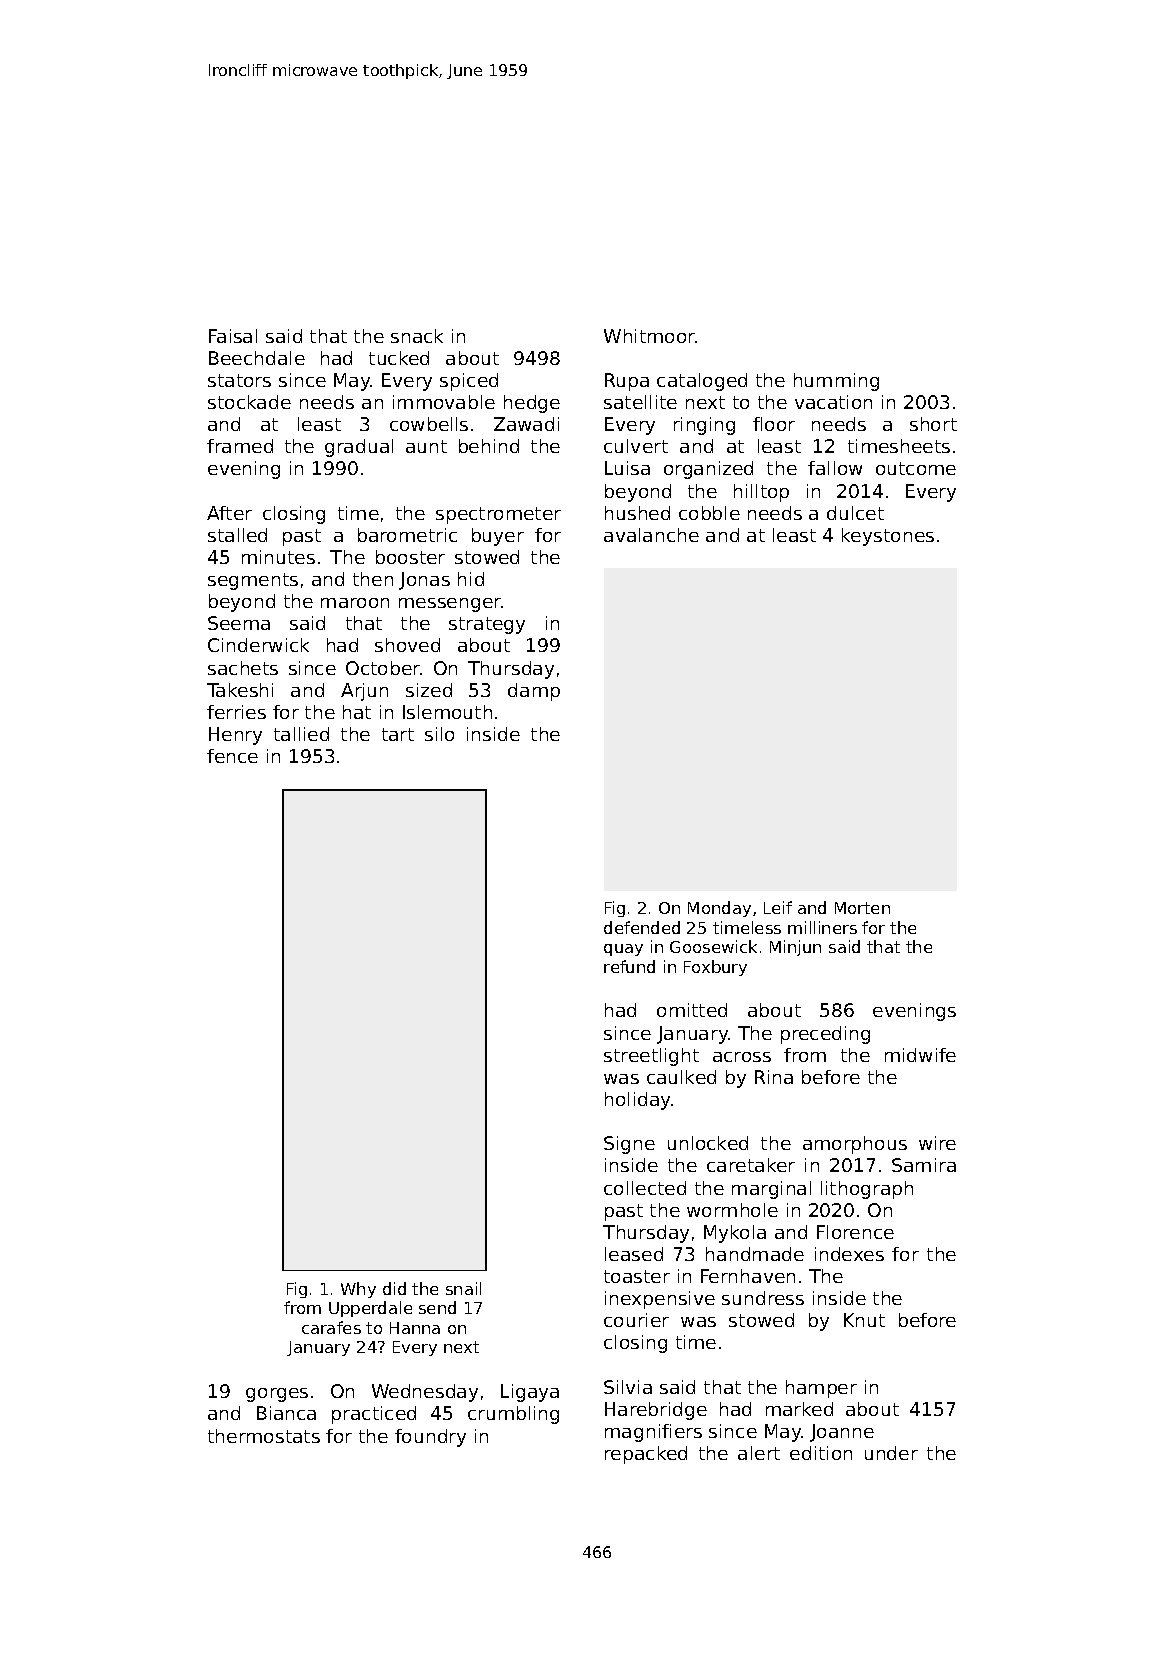 This screenshot has height=1654, width=1165. I want to click on marginal, so click(771, 1190).
